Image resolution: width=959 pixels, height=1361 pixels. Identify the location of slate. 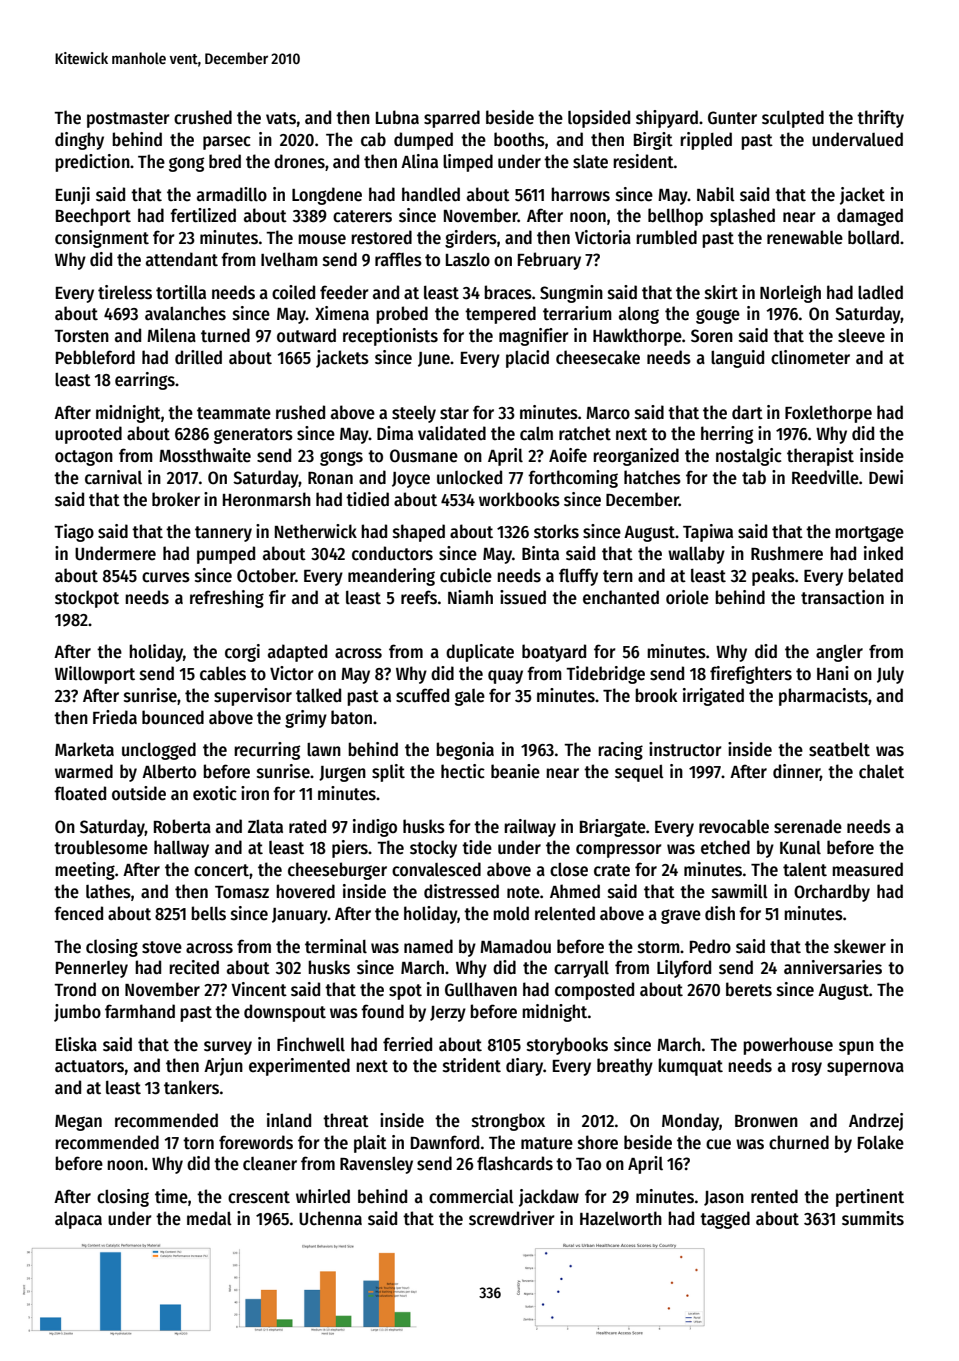
(590, 162).
